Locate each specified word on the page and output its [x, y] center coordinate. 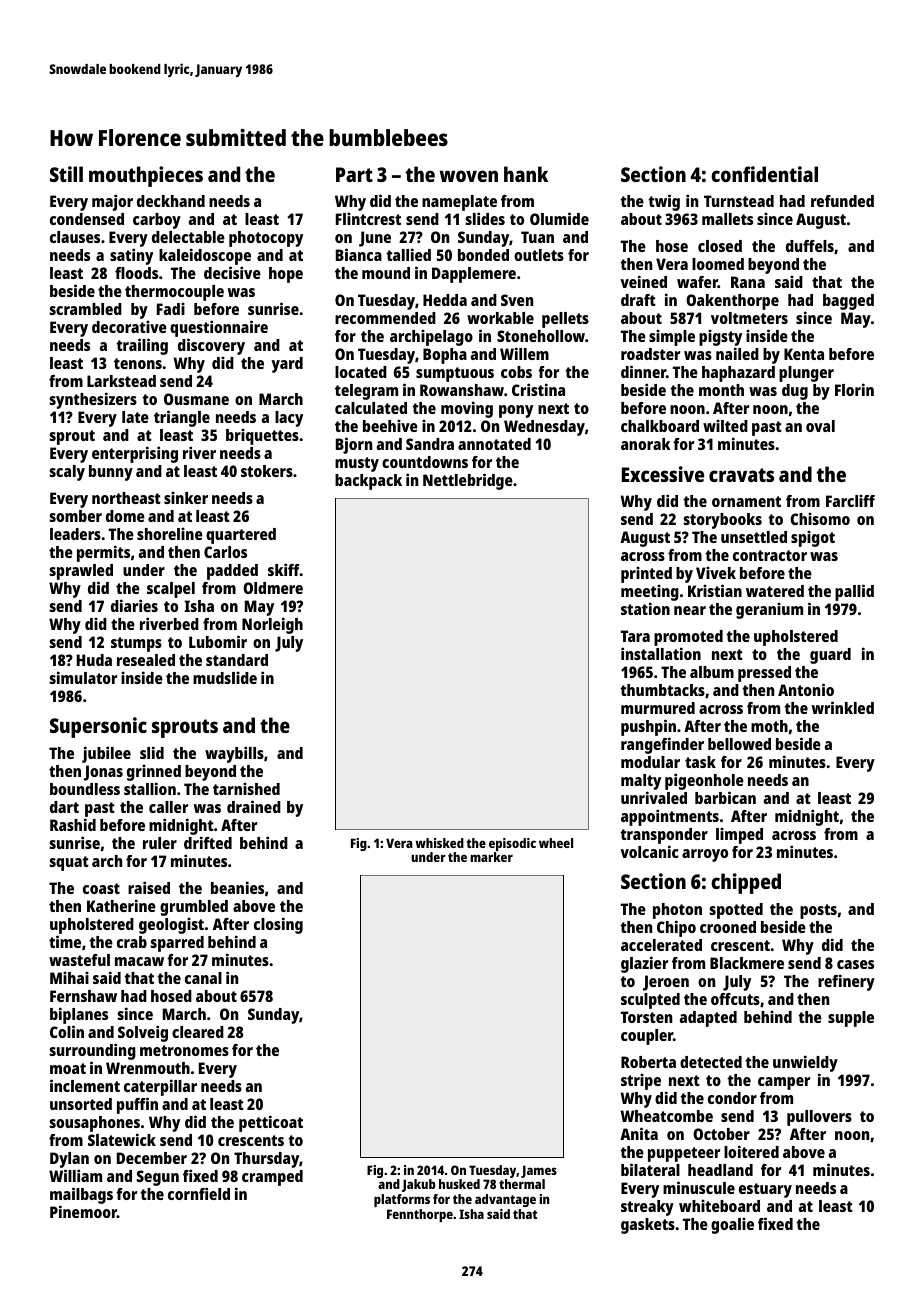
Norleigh [272, 625]
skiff [284, 569]
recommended [385, 318]
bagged [848, 302]
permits [103, 553]
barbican [725, 797]
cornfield [199, 1193]
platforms [402, 1200]
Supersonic [98, 727]
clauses [75, 237]
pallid [854, 592]
